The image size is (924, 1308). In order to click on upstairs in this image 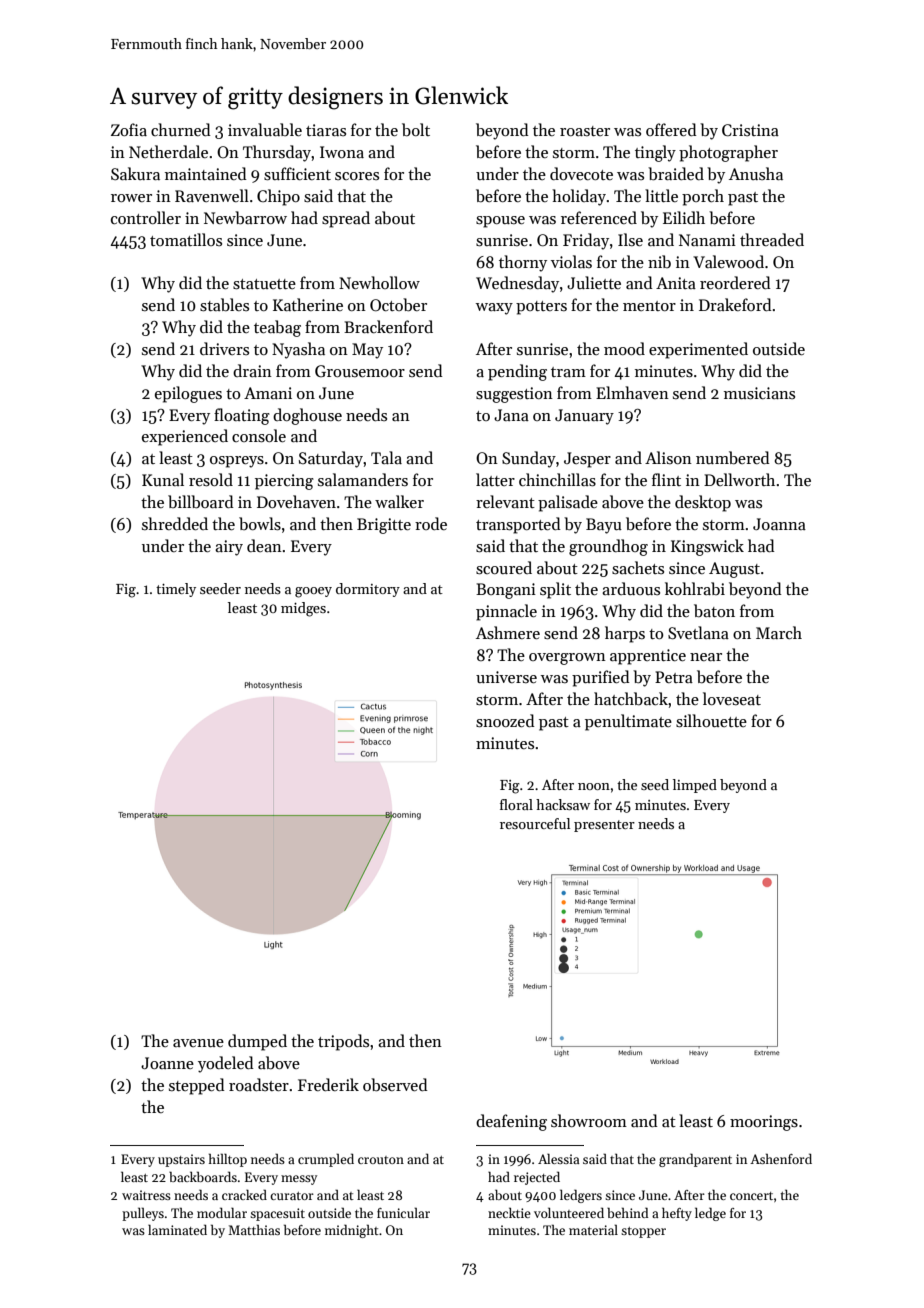, I will do `click(181, 1160)`.
